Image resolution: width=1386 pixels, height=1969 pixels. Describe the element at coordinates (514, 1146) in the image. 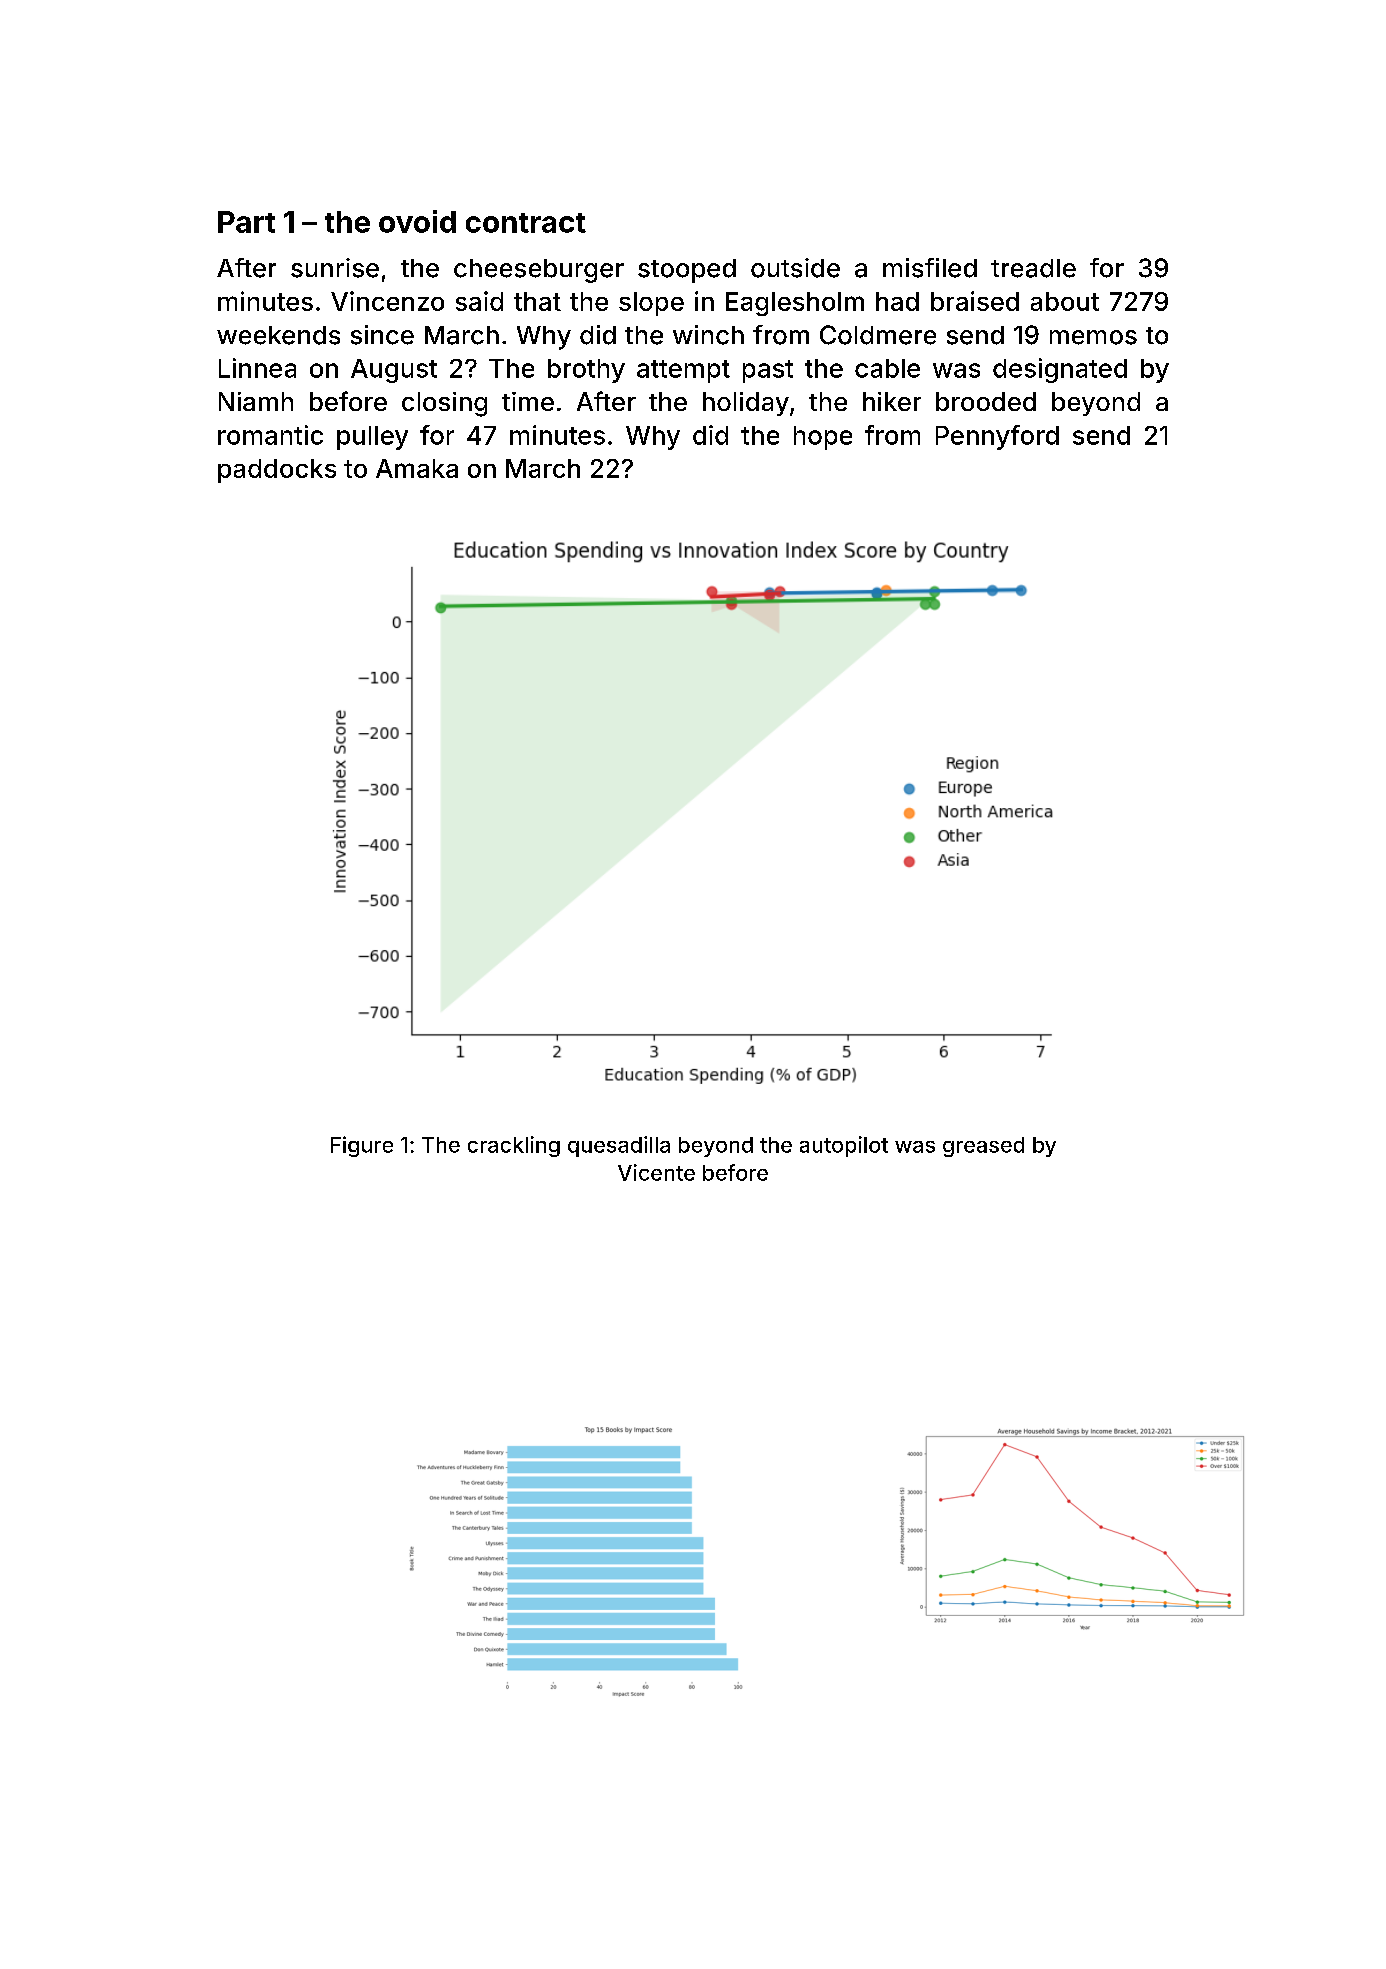

I see `crackling` at that location.
